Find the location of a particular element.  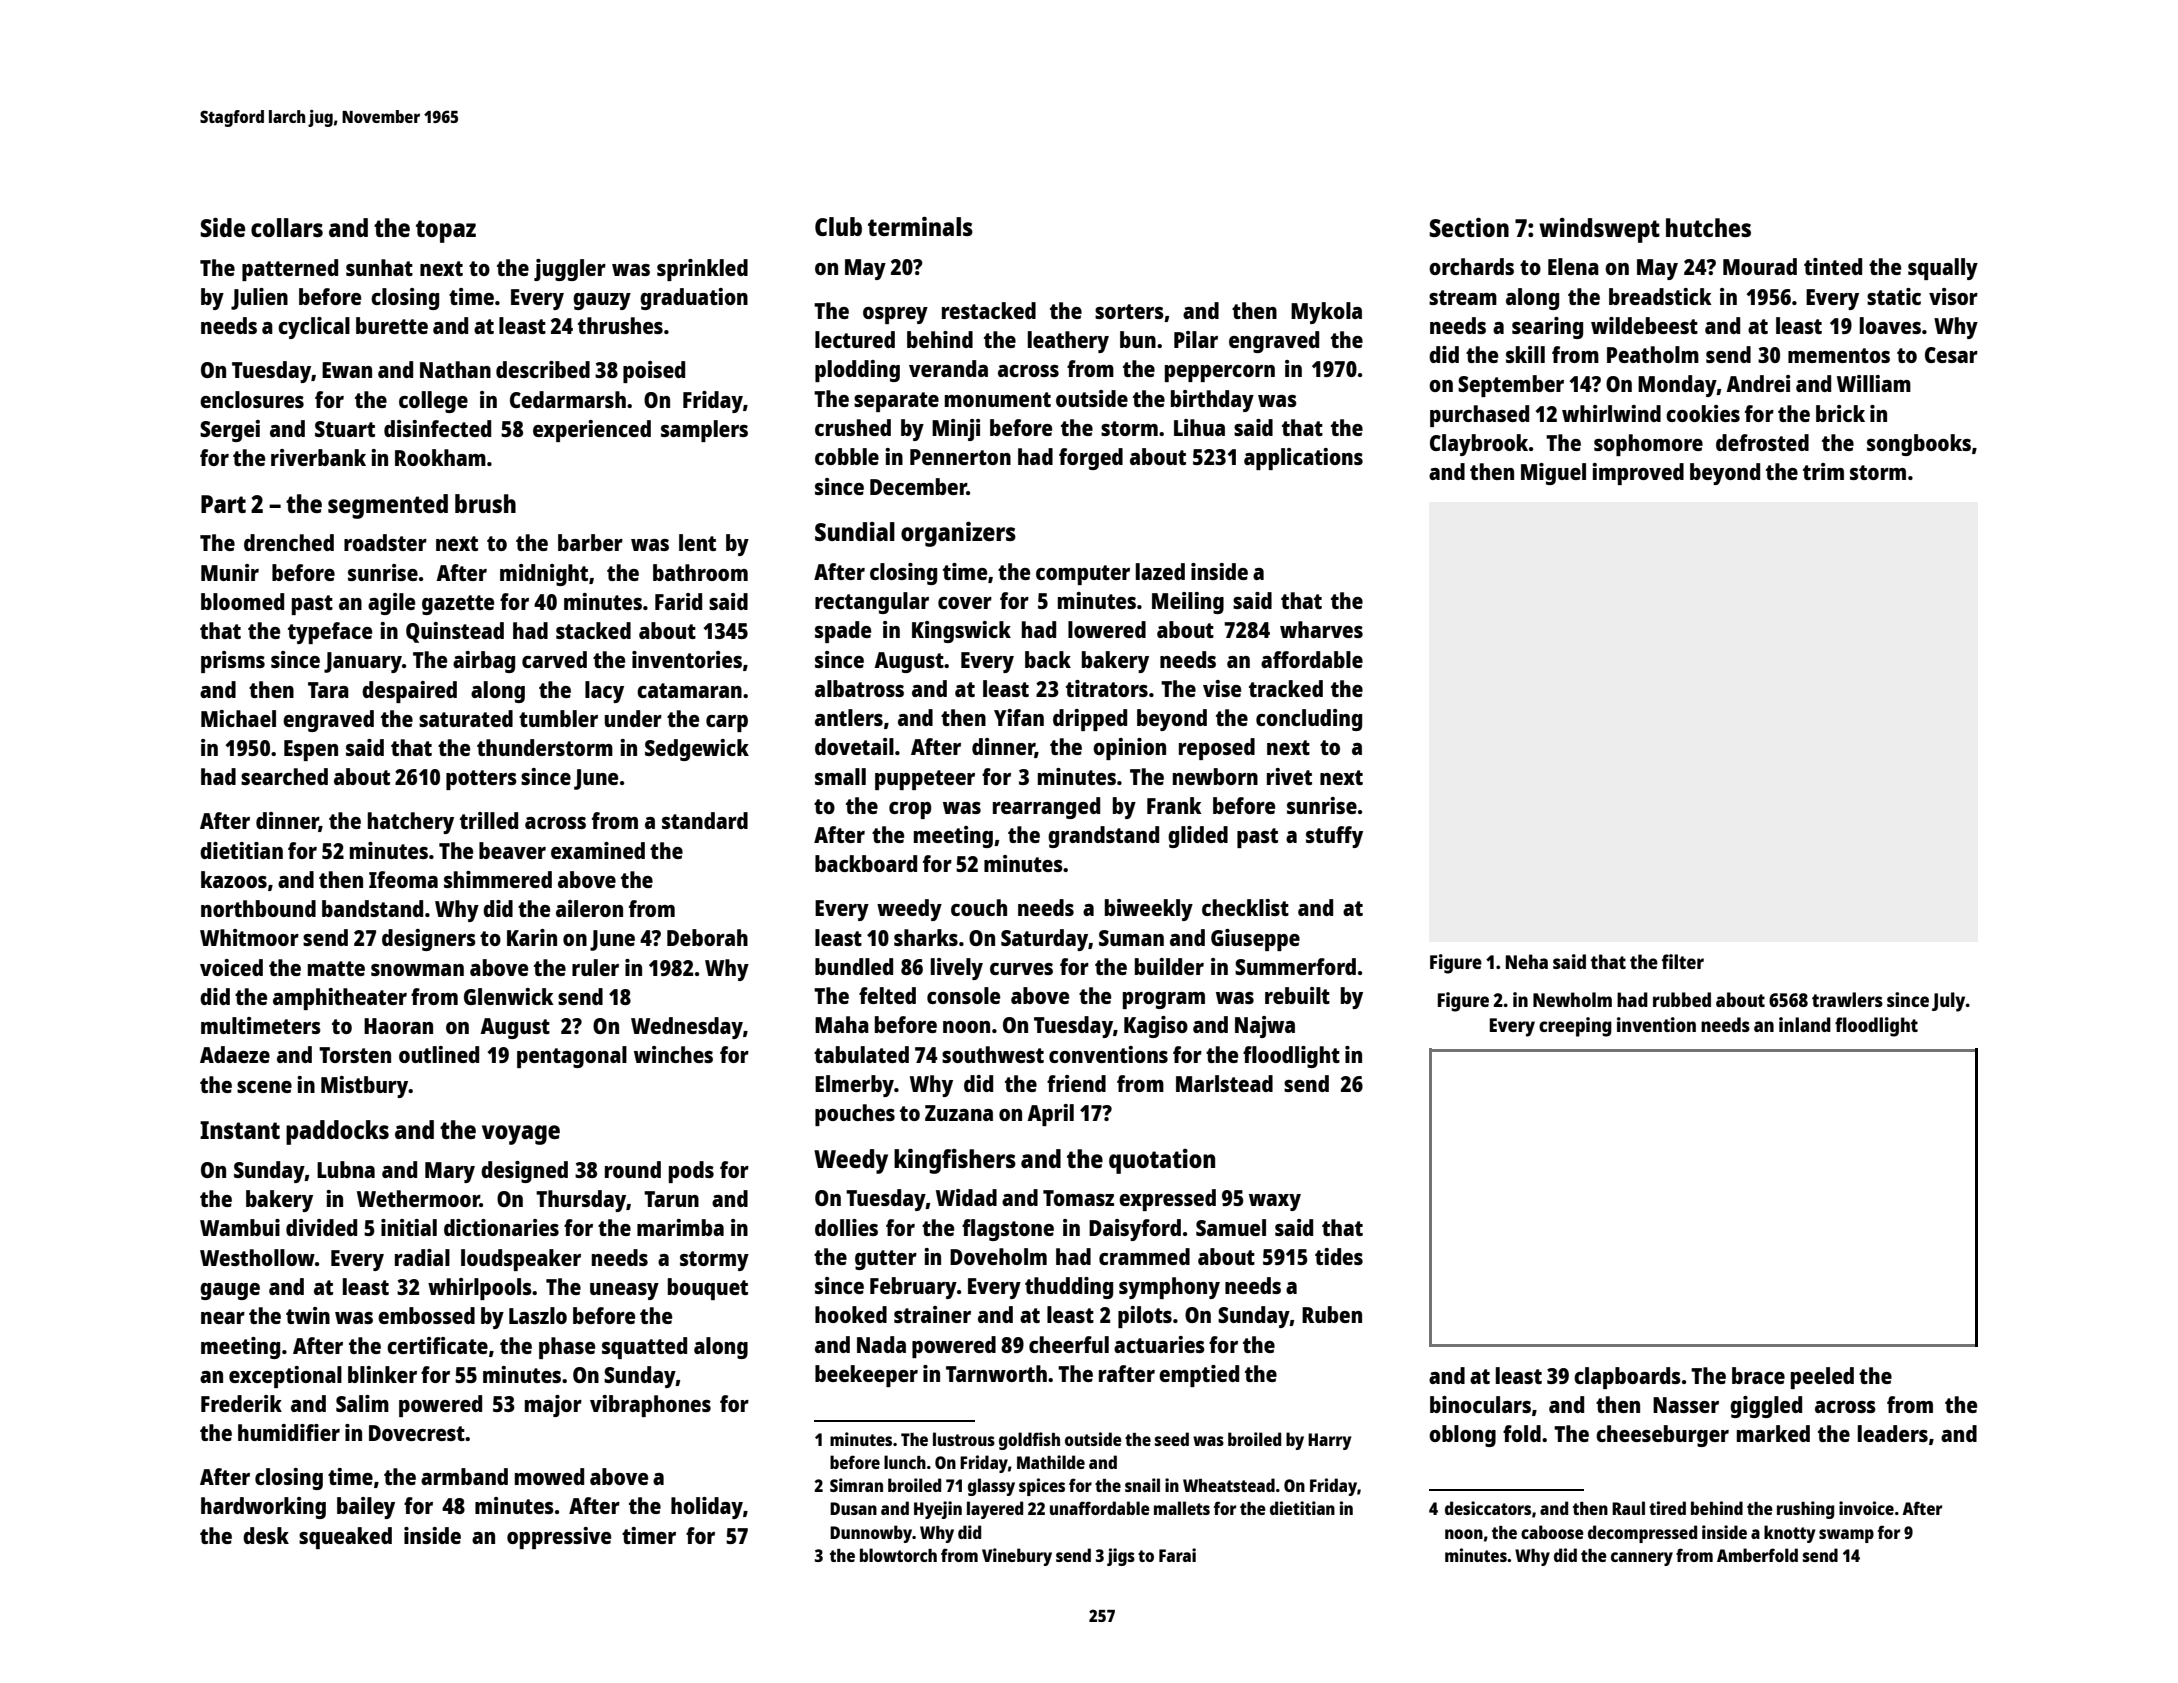

Vinebury is located at coordinates (1017, 1557).
